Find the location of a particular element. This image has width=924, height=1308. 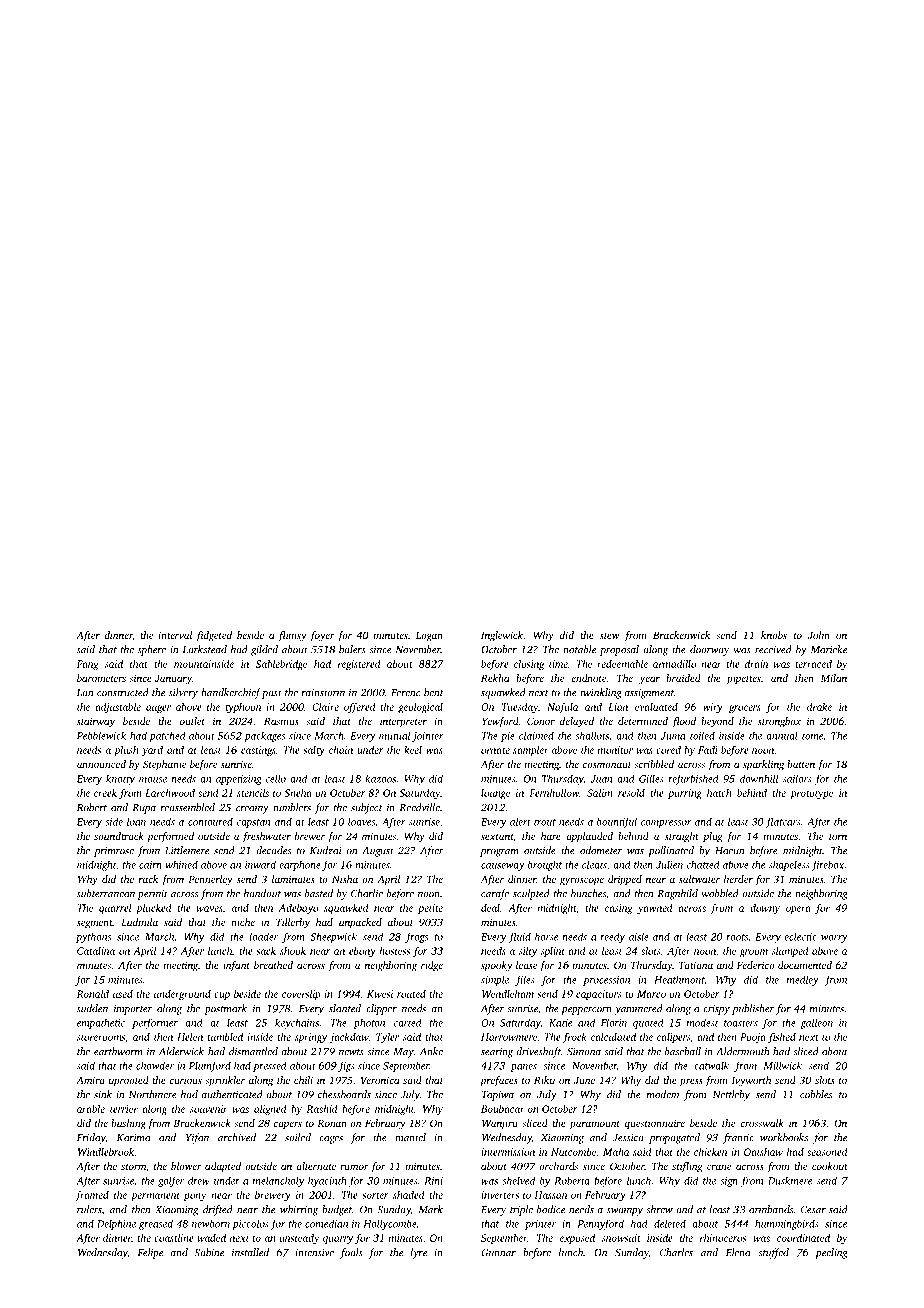

springy is located at coordinates (311, 1038).
